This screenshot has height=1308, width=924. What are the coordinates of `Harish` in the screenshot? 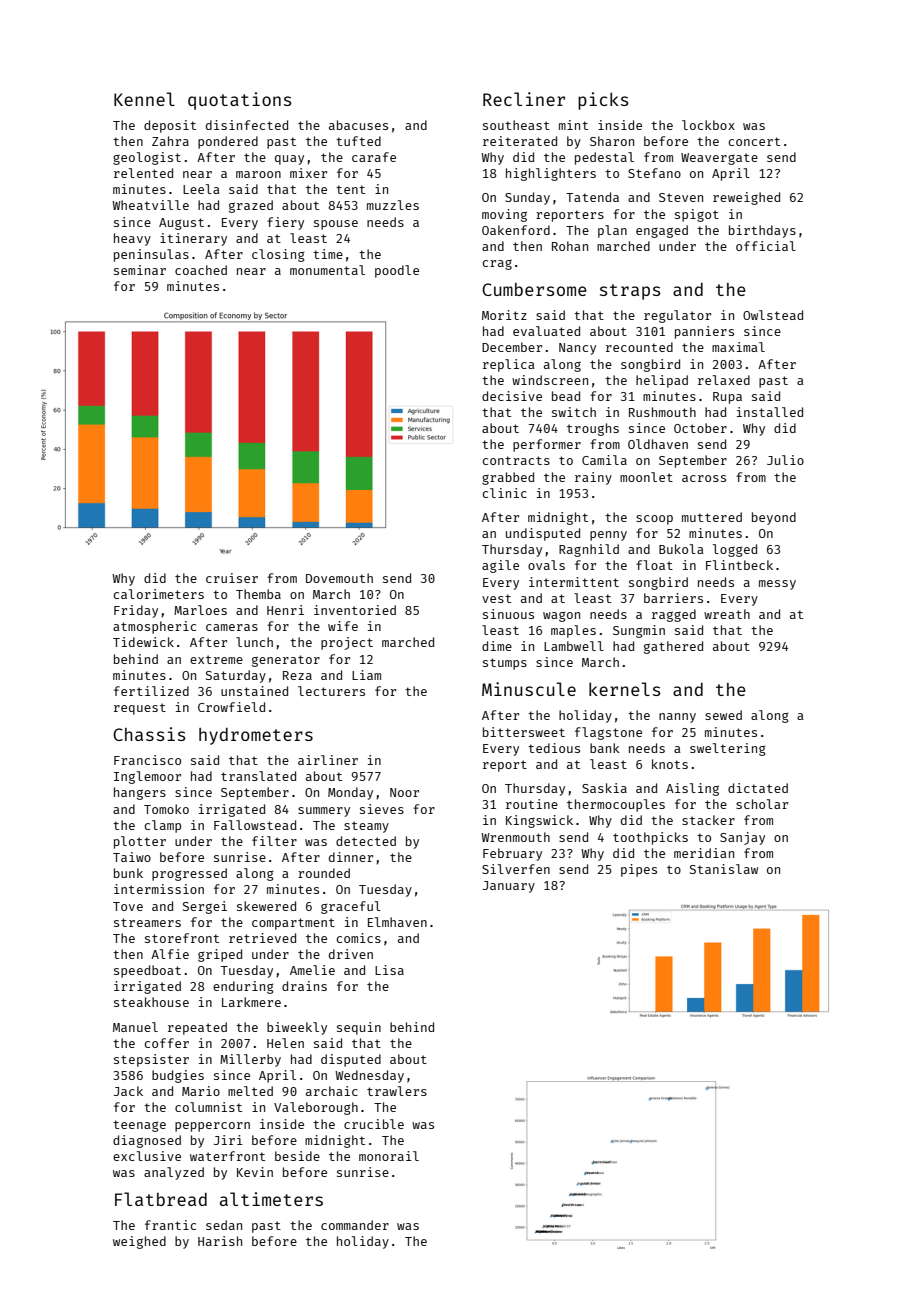 It's located at (220, 1241).
